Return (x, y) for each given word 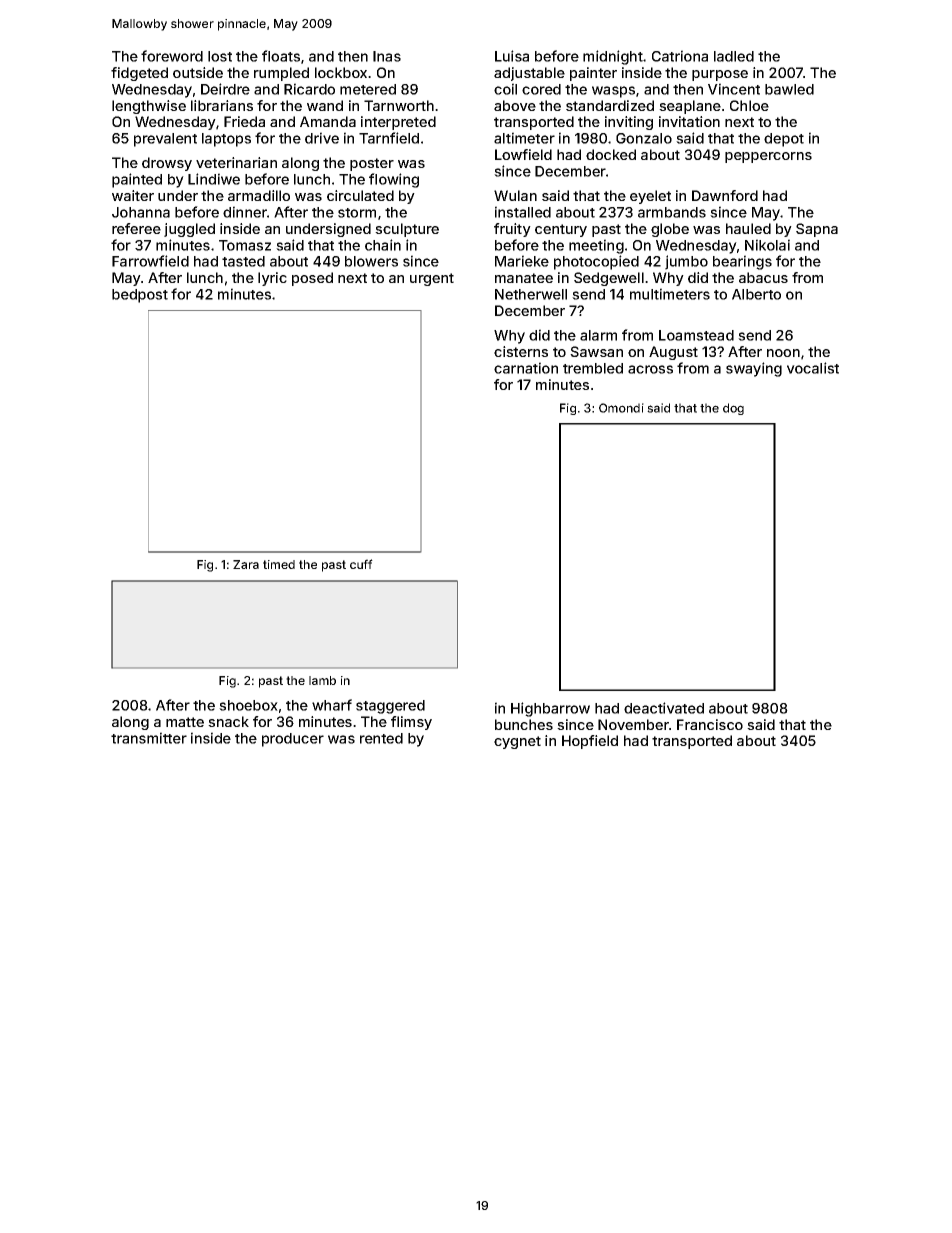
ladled (734, 56)
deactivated (664, 708)
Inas (387, 56)
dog (733, 409)
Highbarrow (550, 709)
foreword (172, 56)
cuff (361, 564)
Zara (246, 564)
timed (279, 564)
